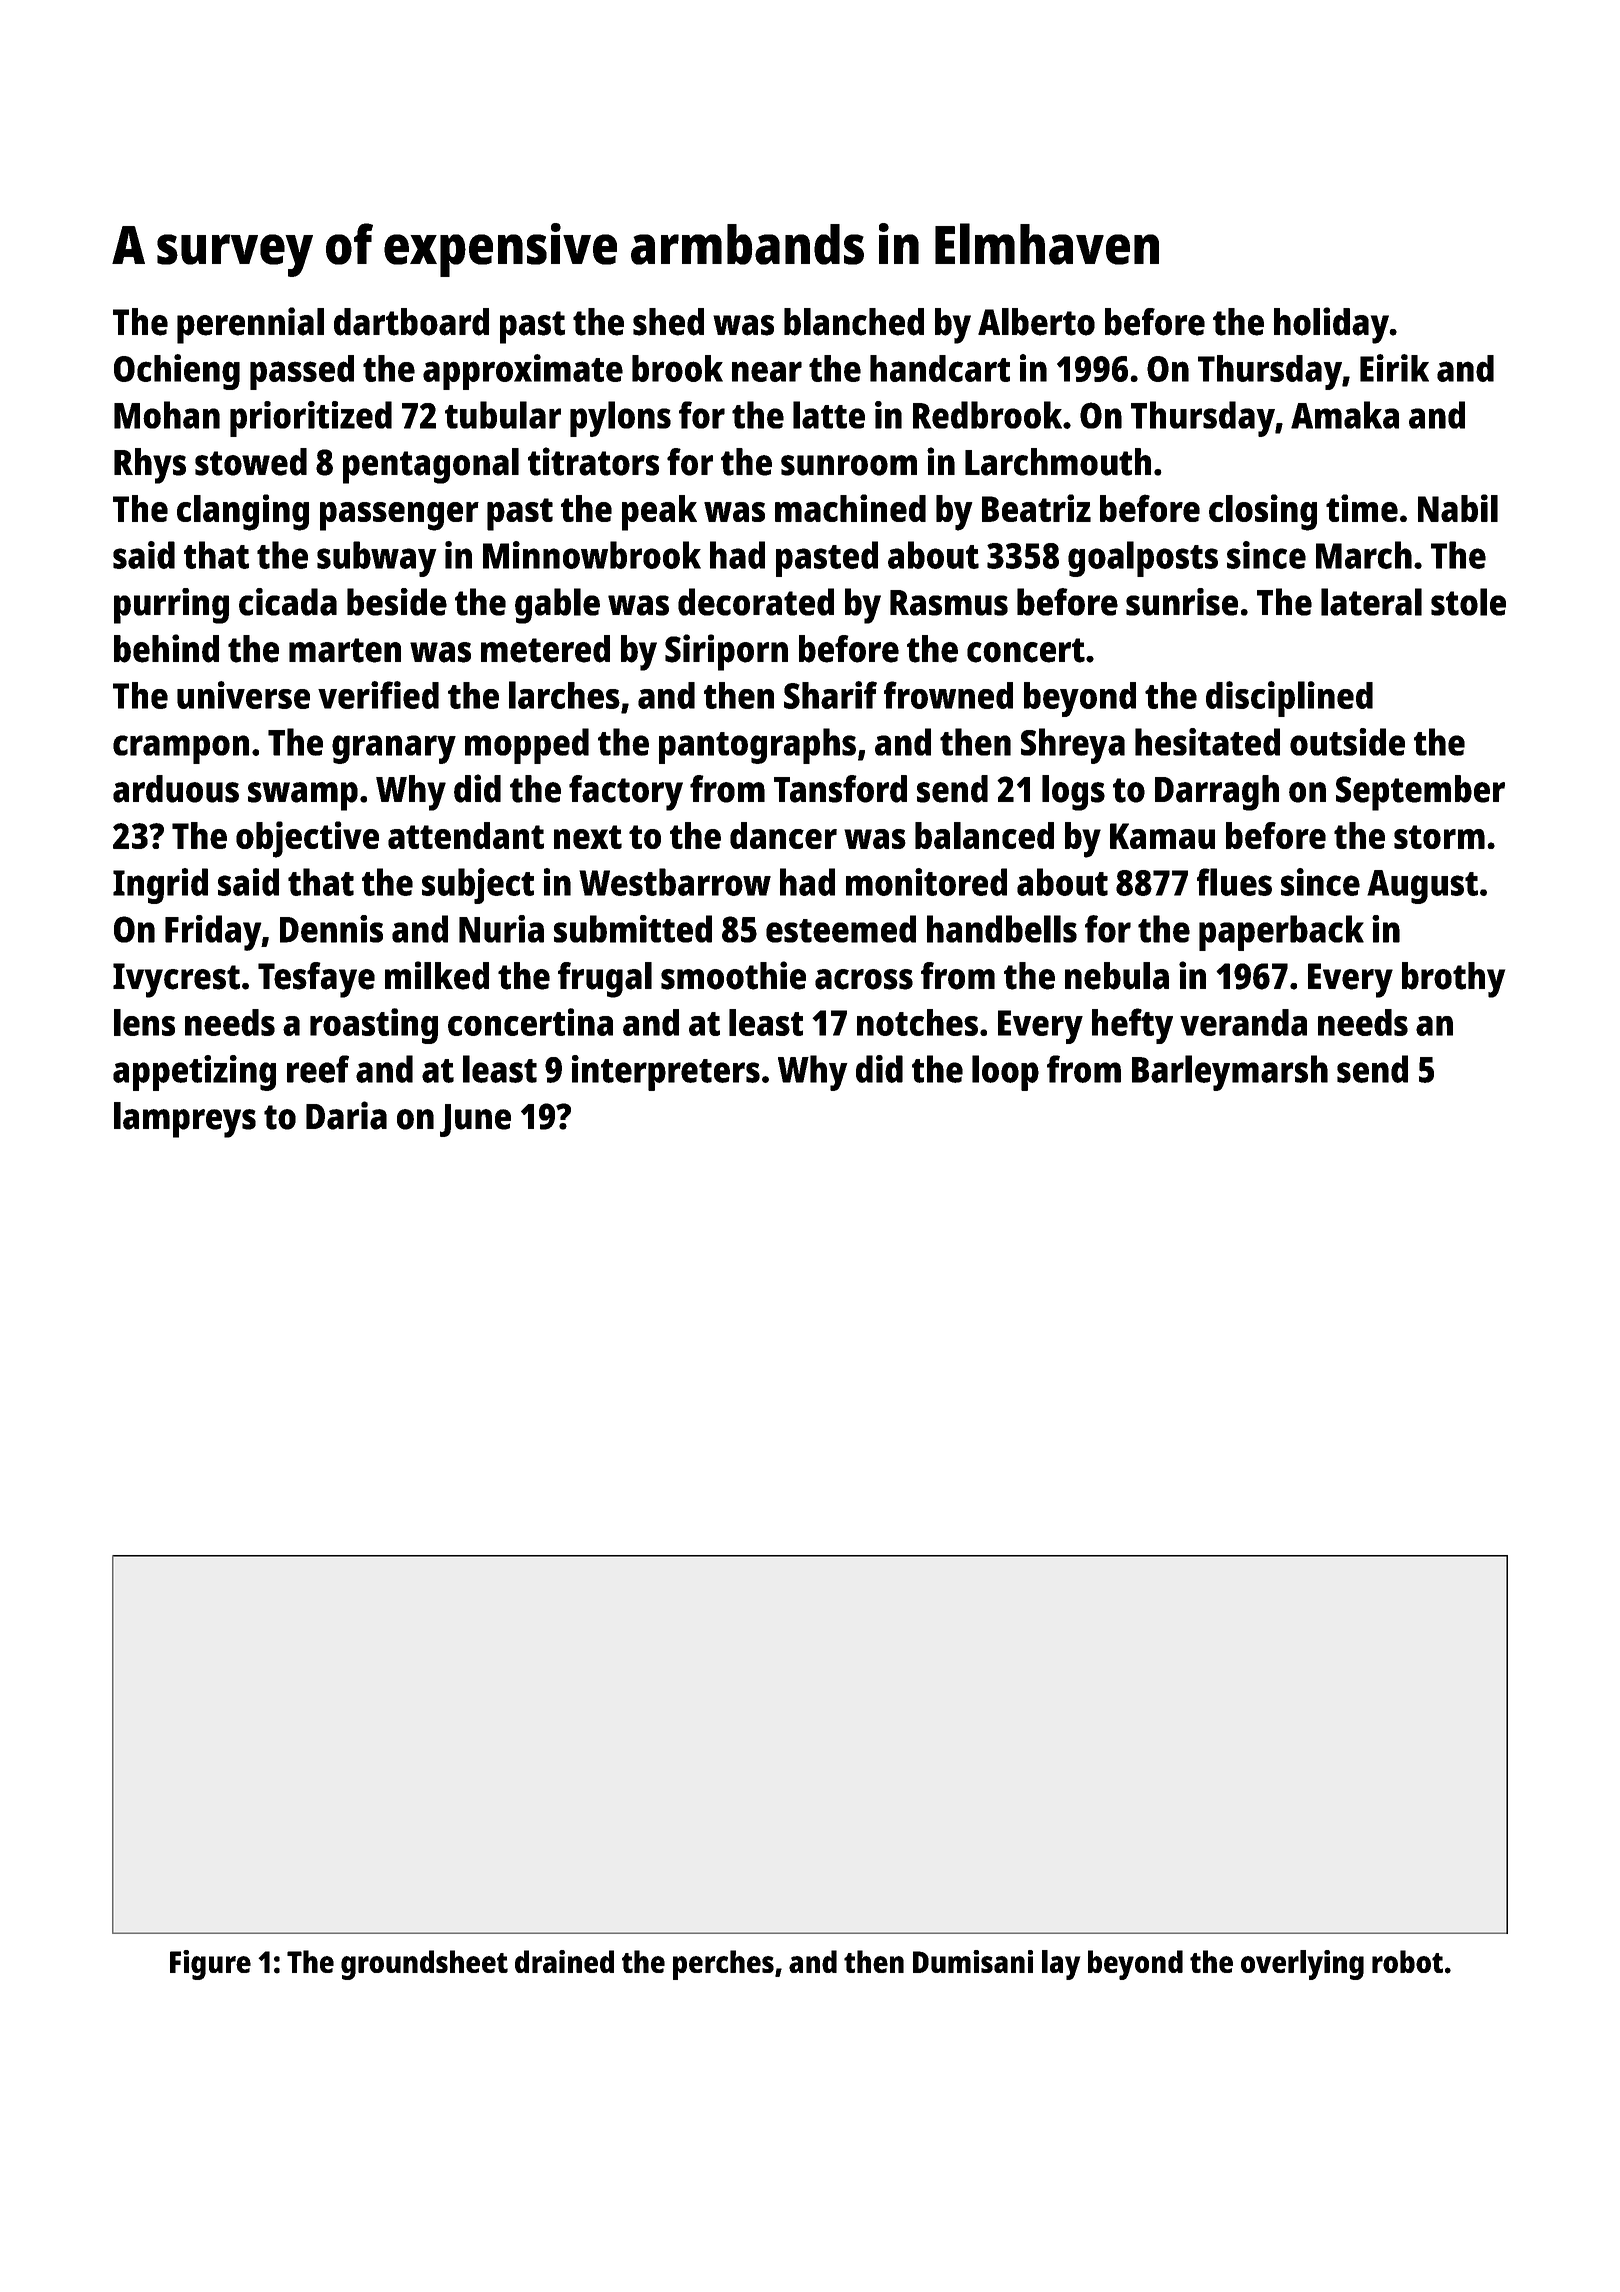 The image size is (1620, 2292). I want to click on Sharif, so click(830, 695).
